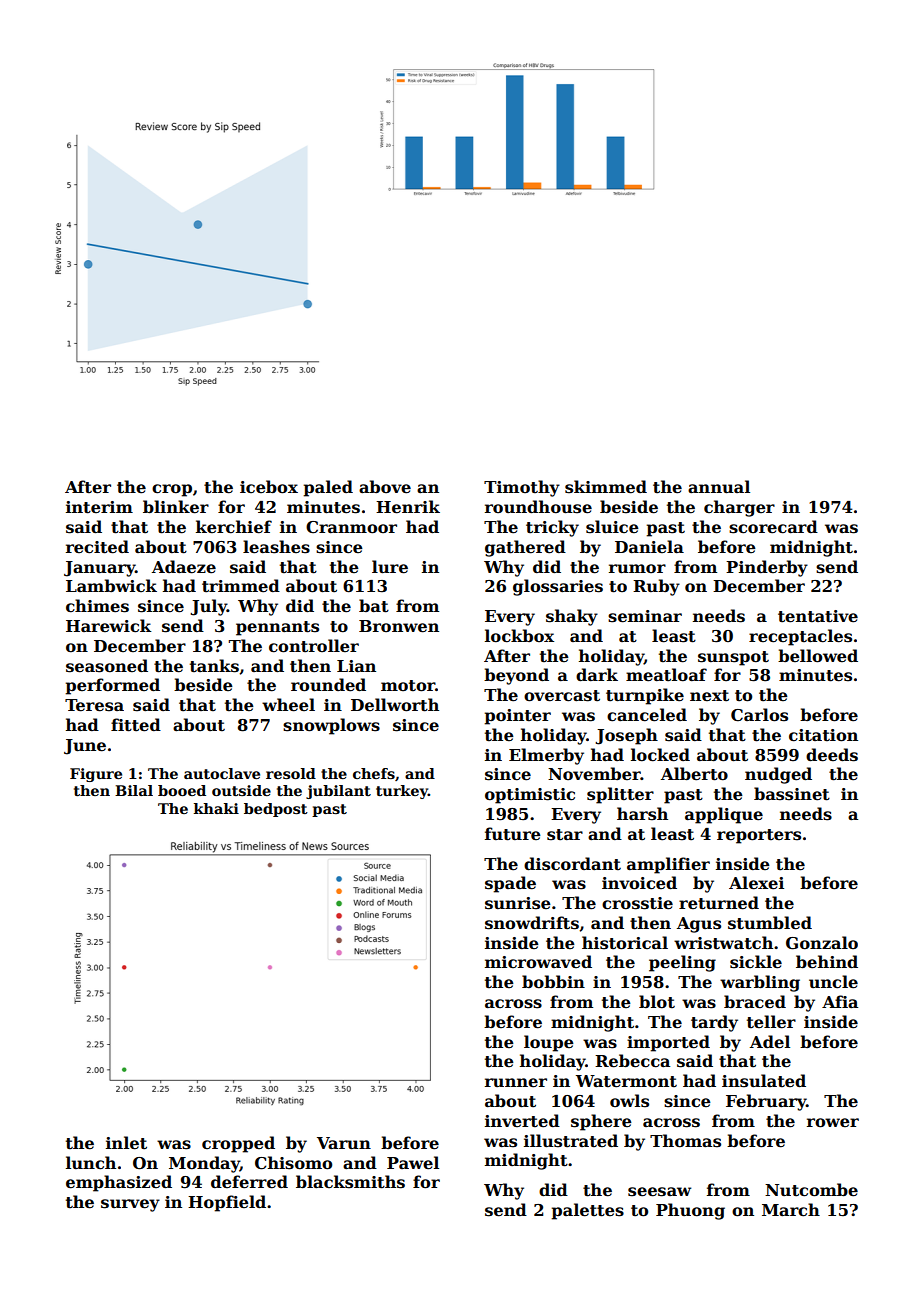 This screenshot has width=924, height=1314. What do you see at coordinates (344, 1143) in the screenshot?
I see `Varun` at bounding box center [344, 1143].
